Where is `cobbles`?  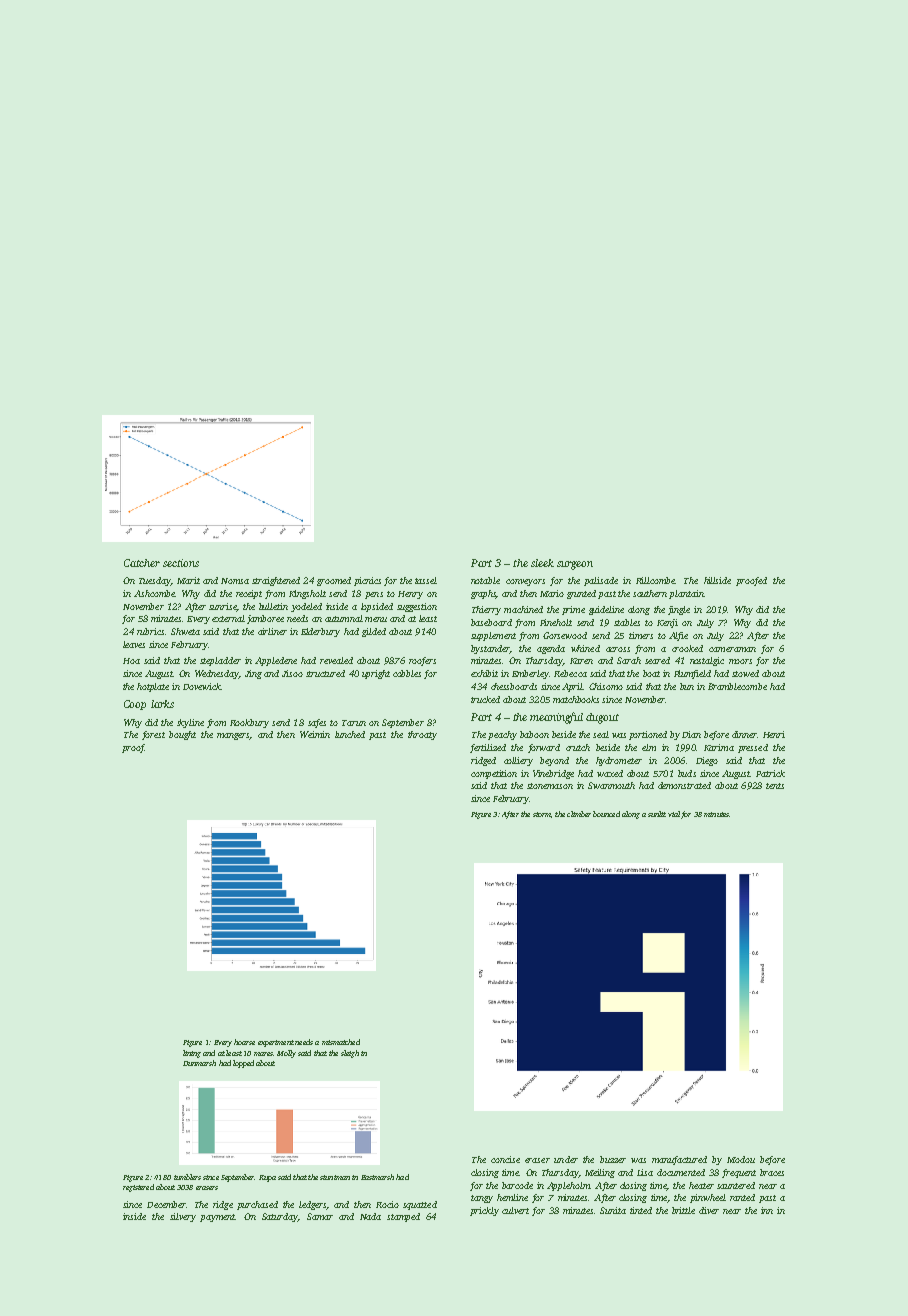 cobbles is located at coordinates (407, 673).
